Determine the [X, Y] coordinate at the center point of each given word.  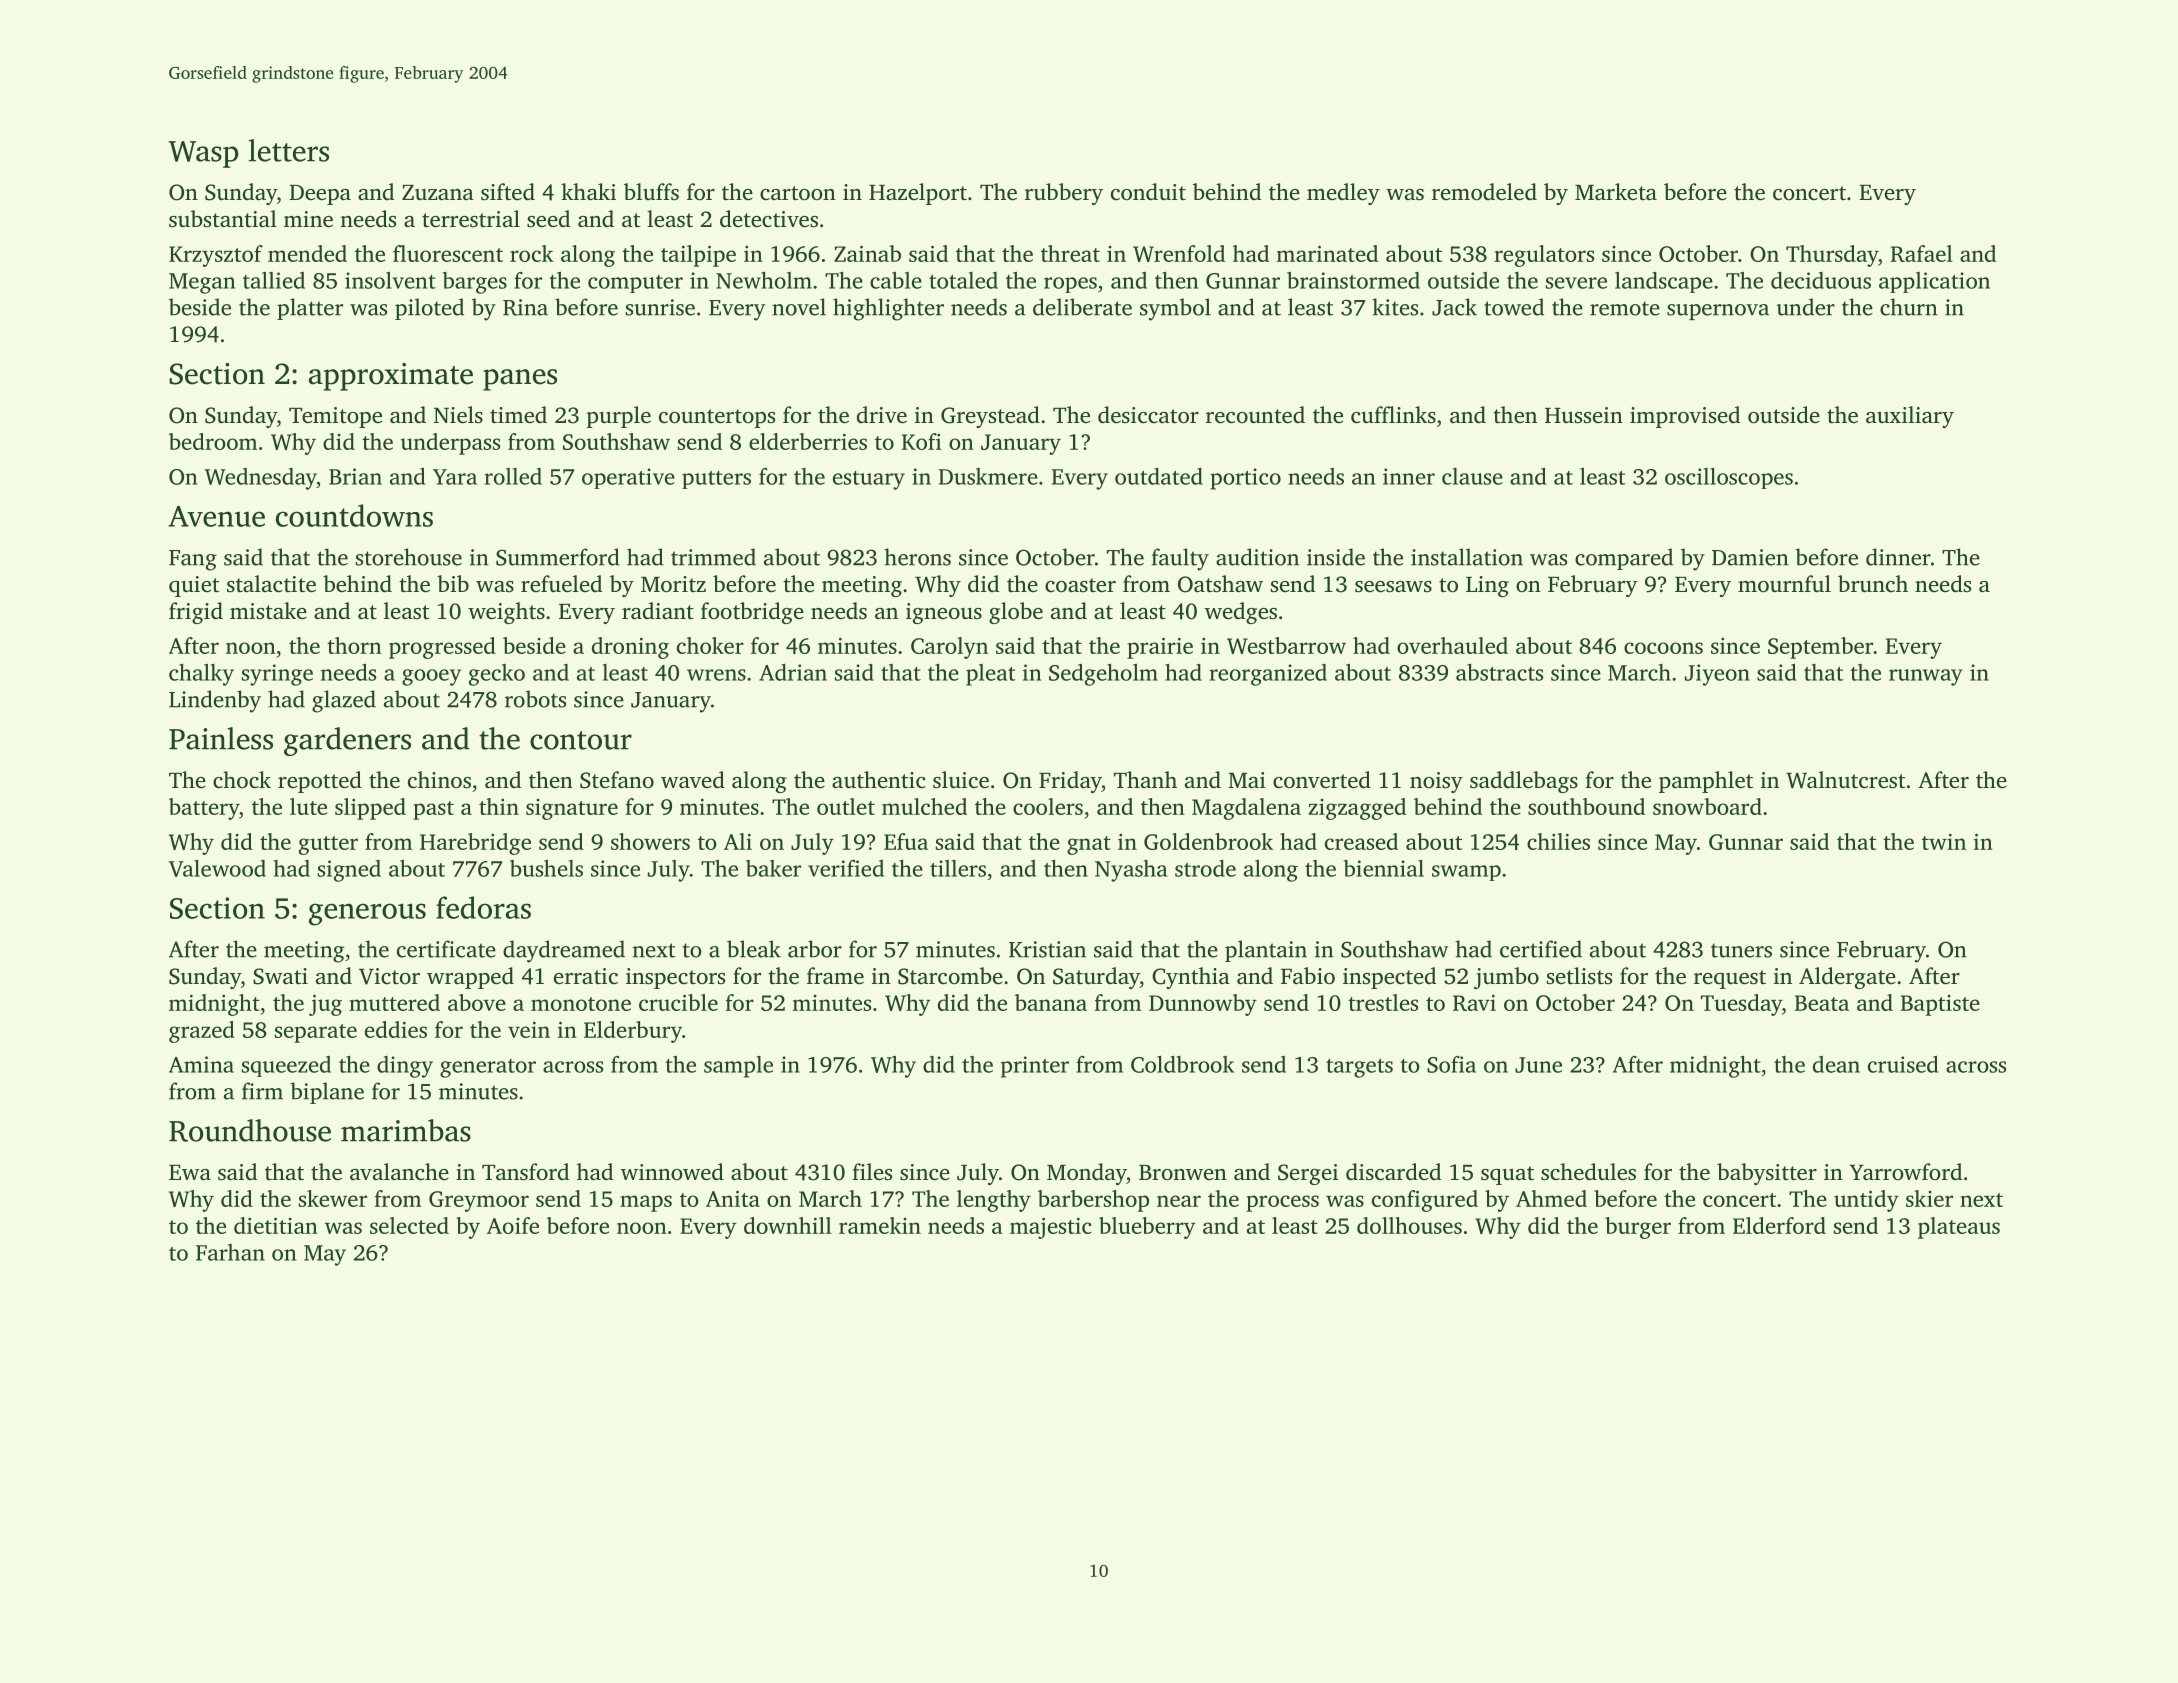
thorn [354, 645]
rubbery [1064, 194]
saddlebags [1524, 782]
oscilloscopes [1729, 478]
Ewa [190, 1172]
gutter [328, 845]
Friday [1070, 782]
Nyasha [1131, 871]
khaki [588, 191]
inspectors [675, 978]
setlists [1579, 975]
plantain [1266, 951]
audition [1257, 557]
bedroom [213, 441]
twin [1944, 842]
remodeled [1484, 192]
